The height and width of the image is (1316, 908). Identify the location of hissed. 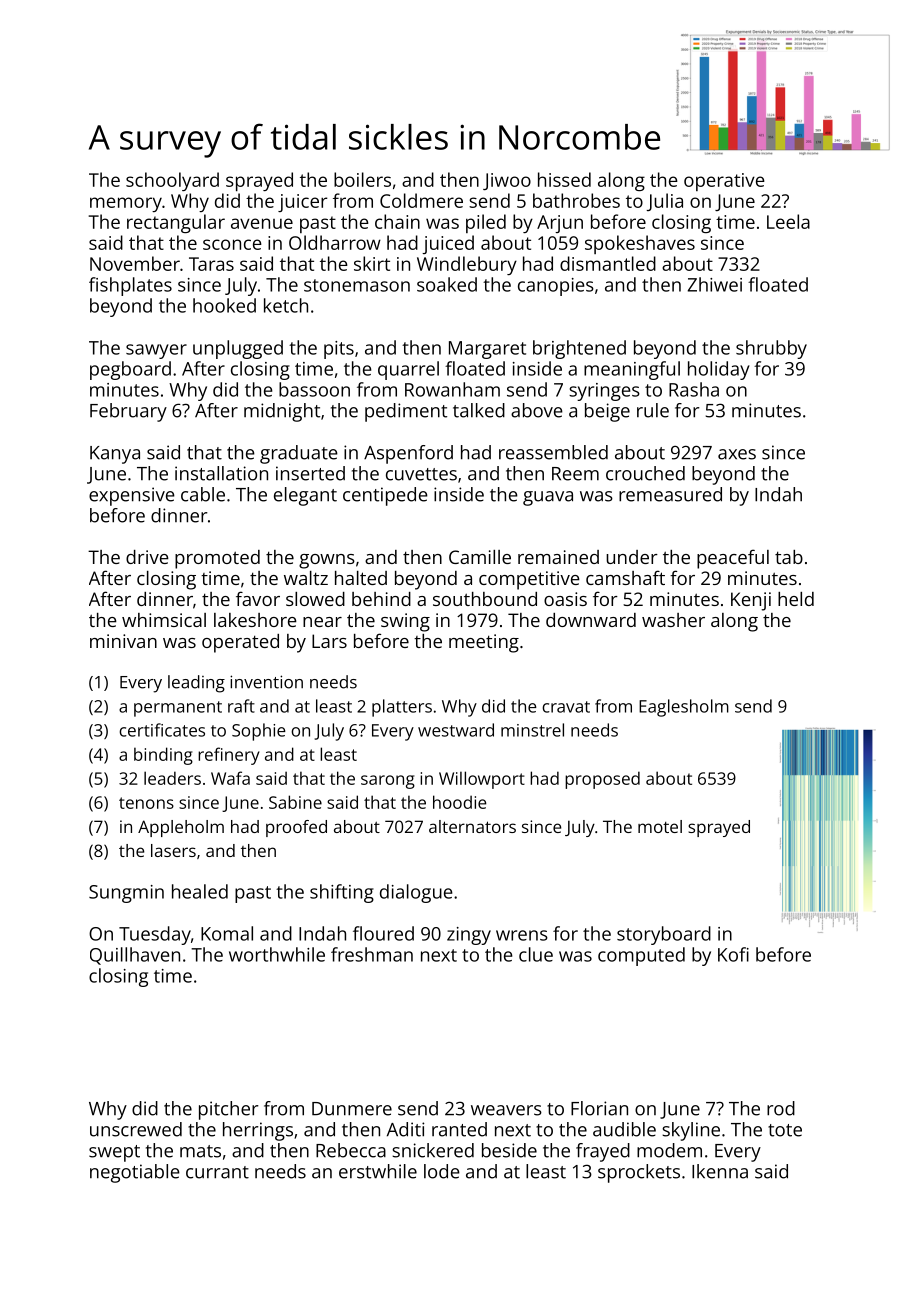
(564, 179).
